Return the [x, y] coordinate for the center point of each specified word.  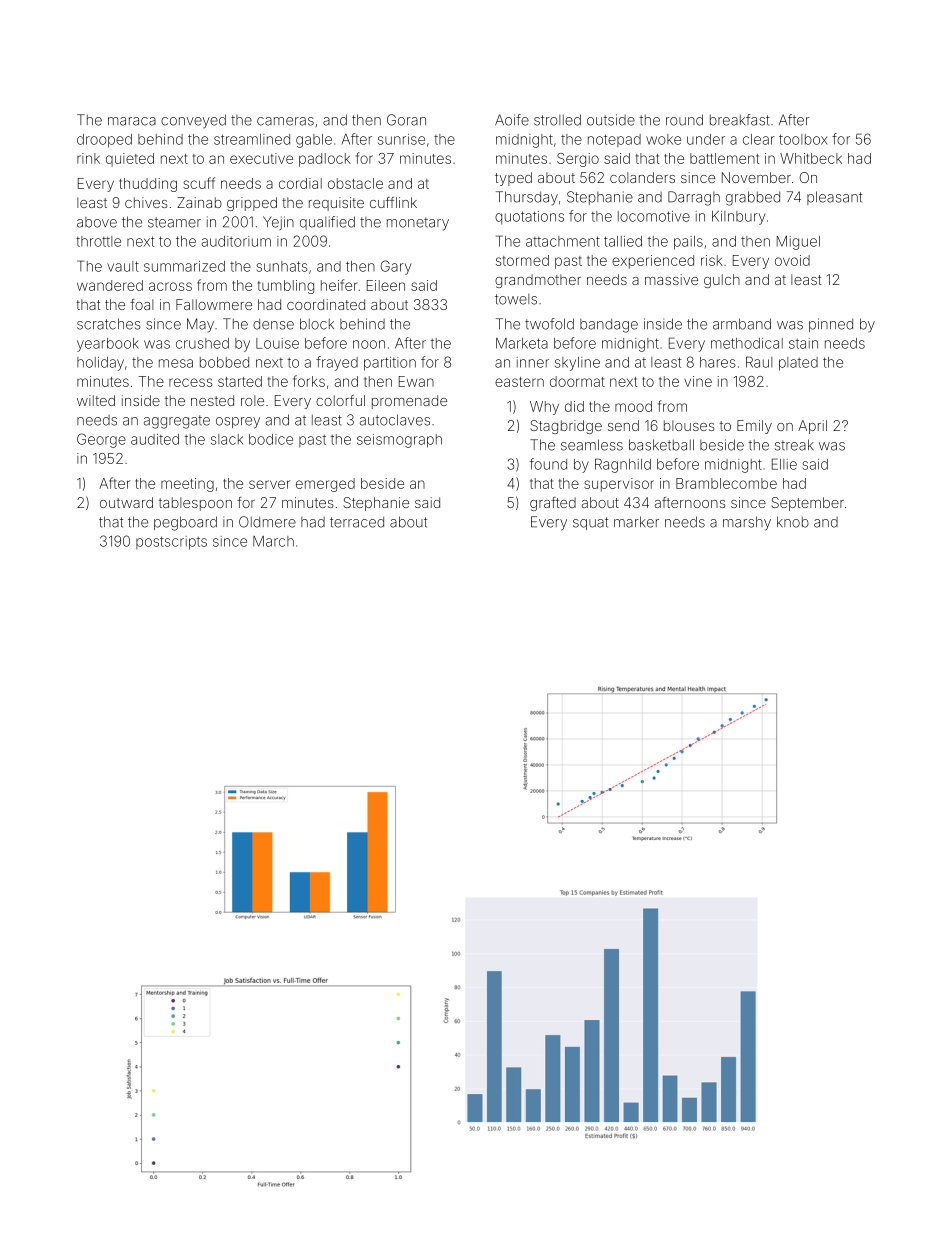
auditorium [236, 241]
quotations [529, 218]
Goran [406, 120]
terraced [357, 522]
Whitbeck [811, 158]
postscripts [171, 543]
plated [798, 364]
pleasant [834, 198]
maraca [132, 121]
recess [191, 382]
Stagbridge [566, 427]
